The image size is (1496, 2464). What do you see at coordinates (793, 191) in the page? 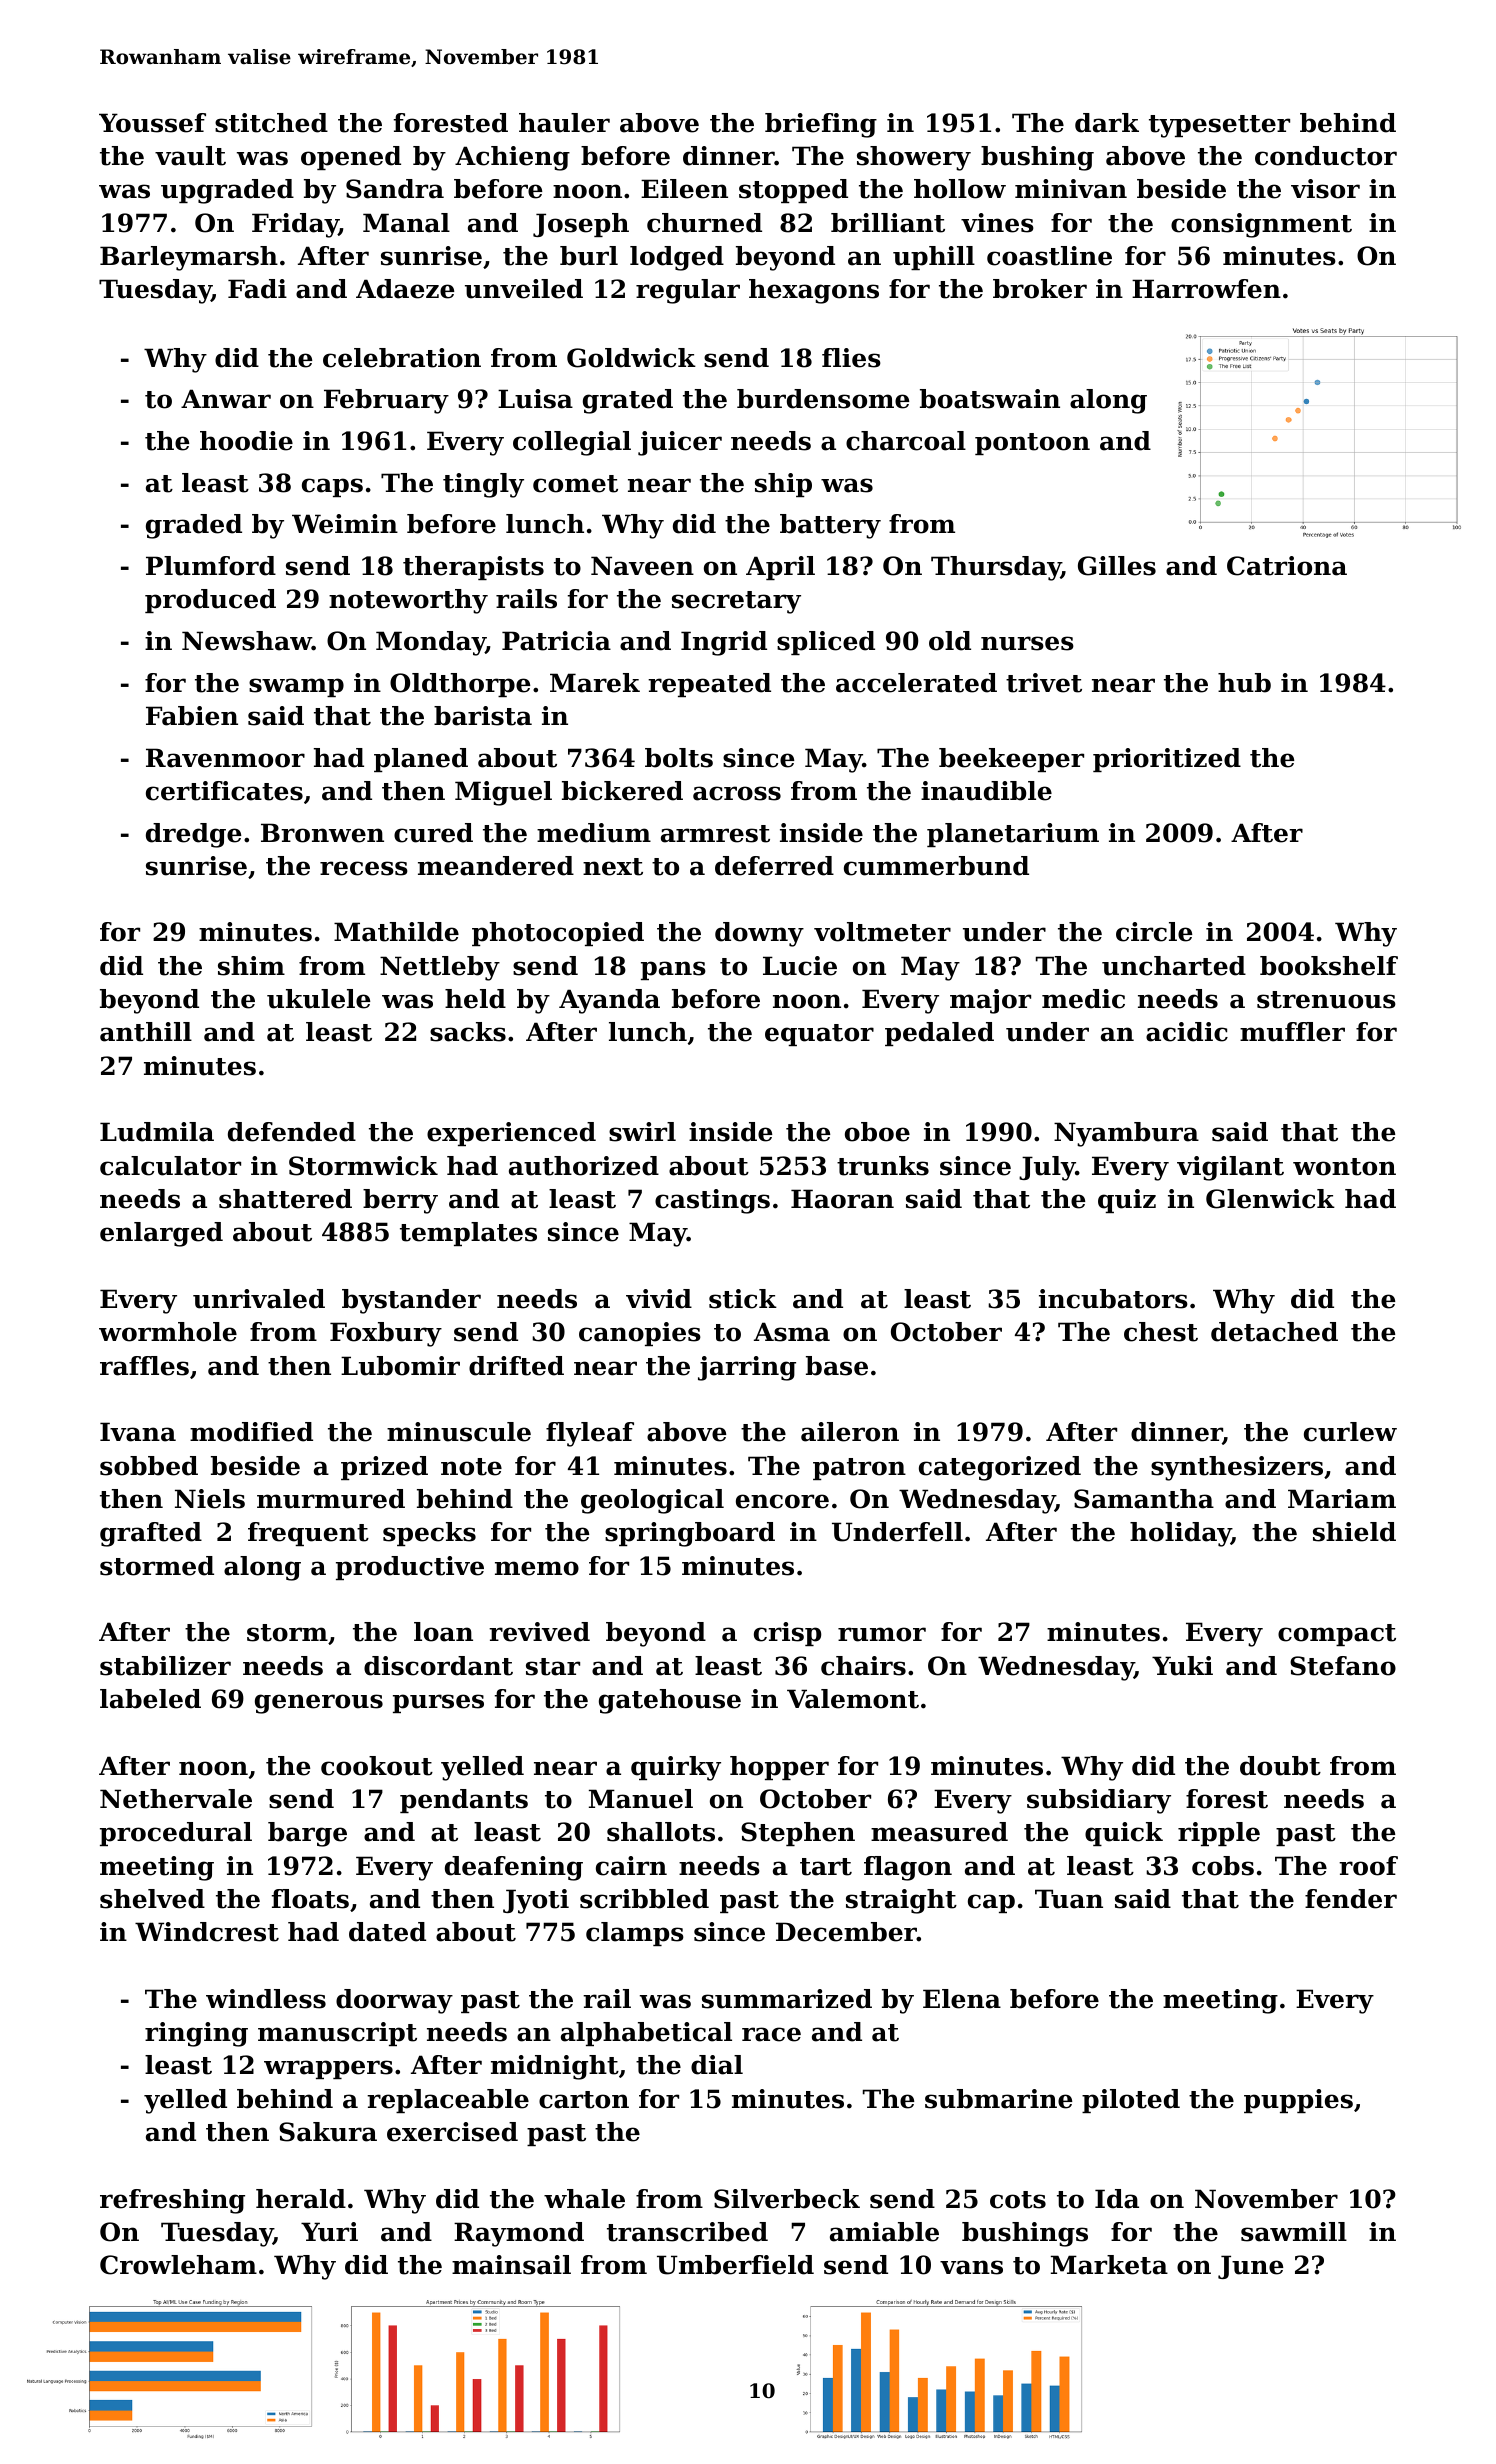
I see `stopped` at bounding box center [793, 191].
